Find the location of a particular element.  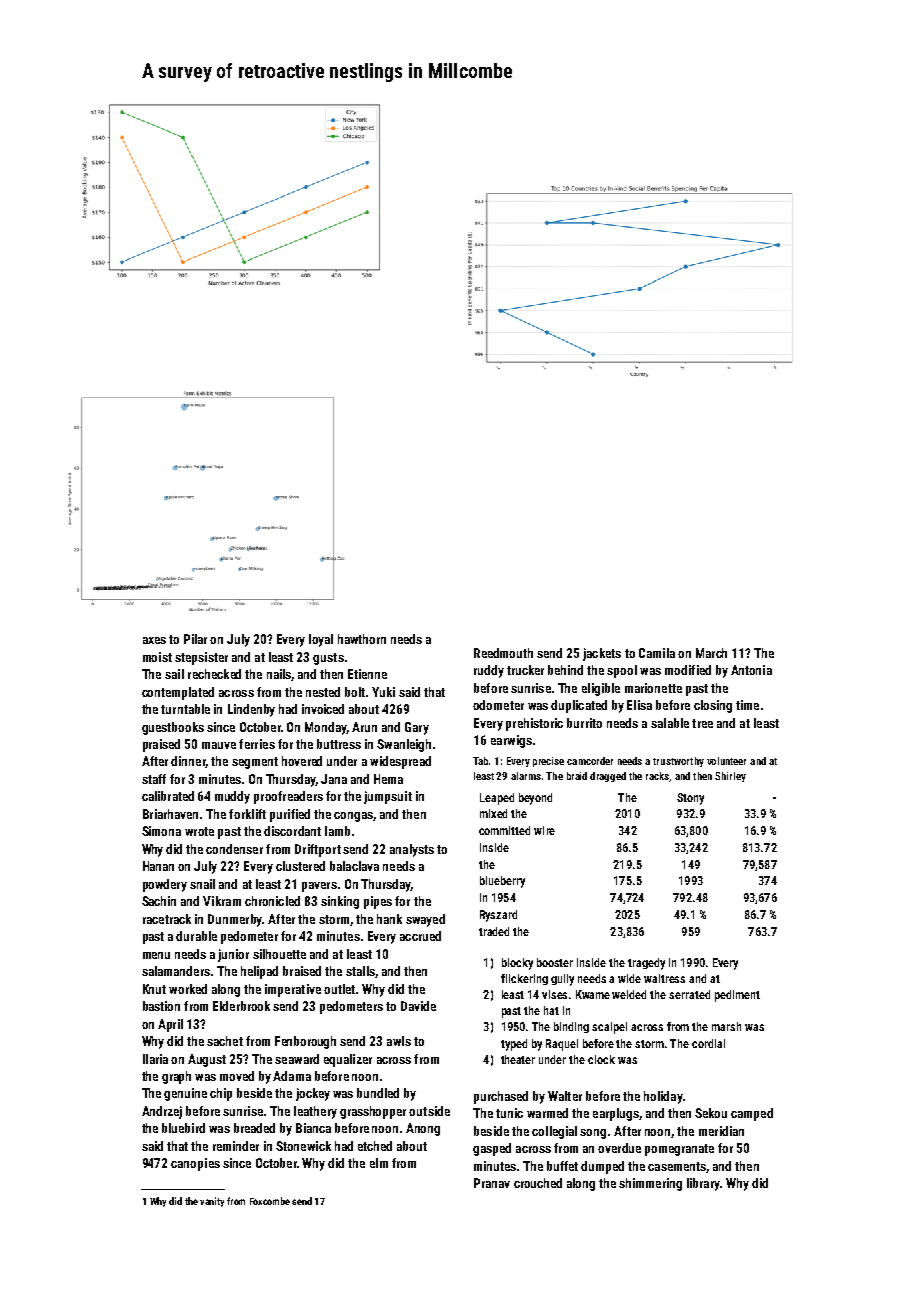

stalls is located at coordinates (360, 971).
